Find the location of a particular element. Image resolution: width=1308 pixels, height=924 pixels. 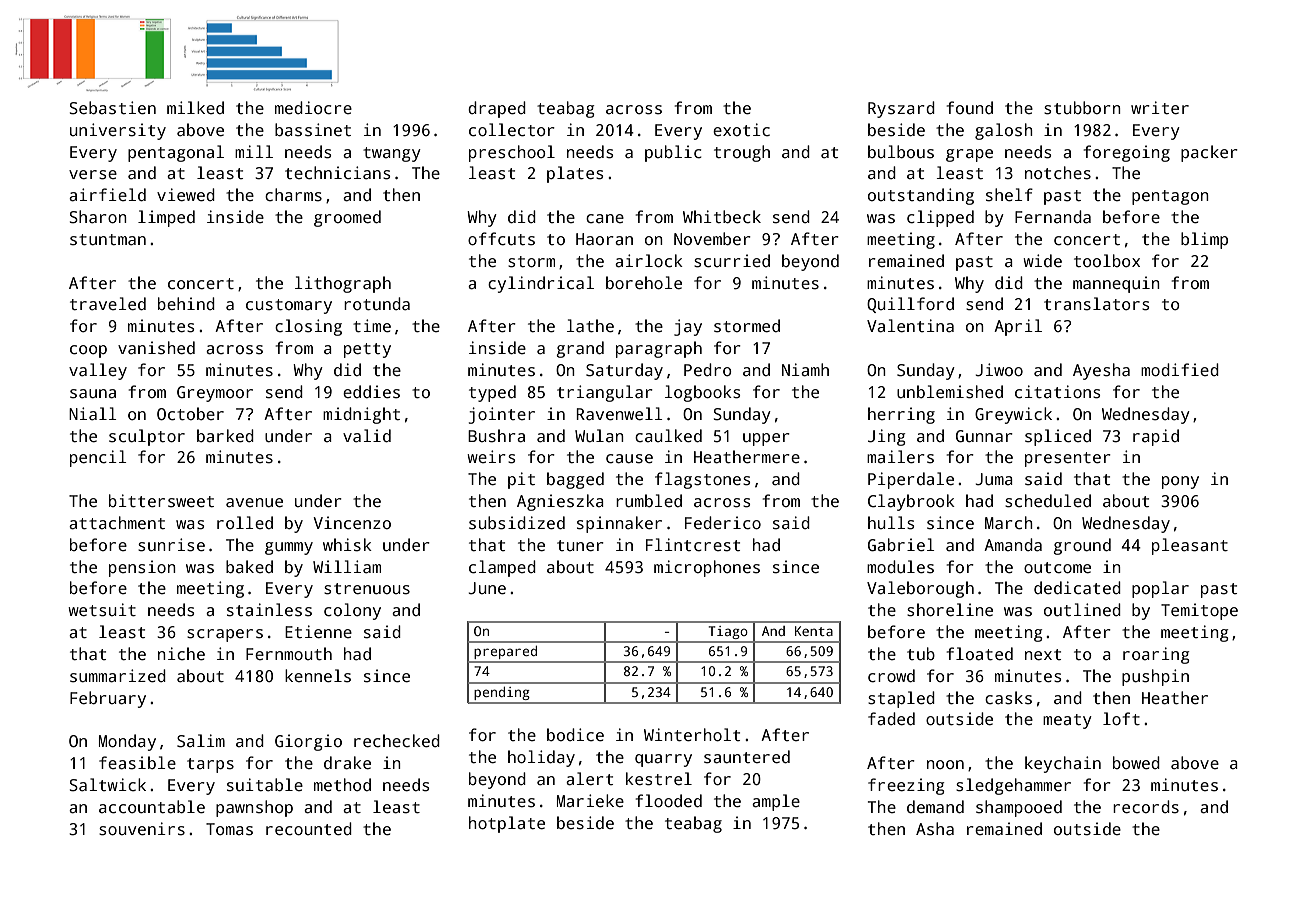

attachment is located at coordinates (117, 523).
